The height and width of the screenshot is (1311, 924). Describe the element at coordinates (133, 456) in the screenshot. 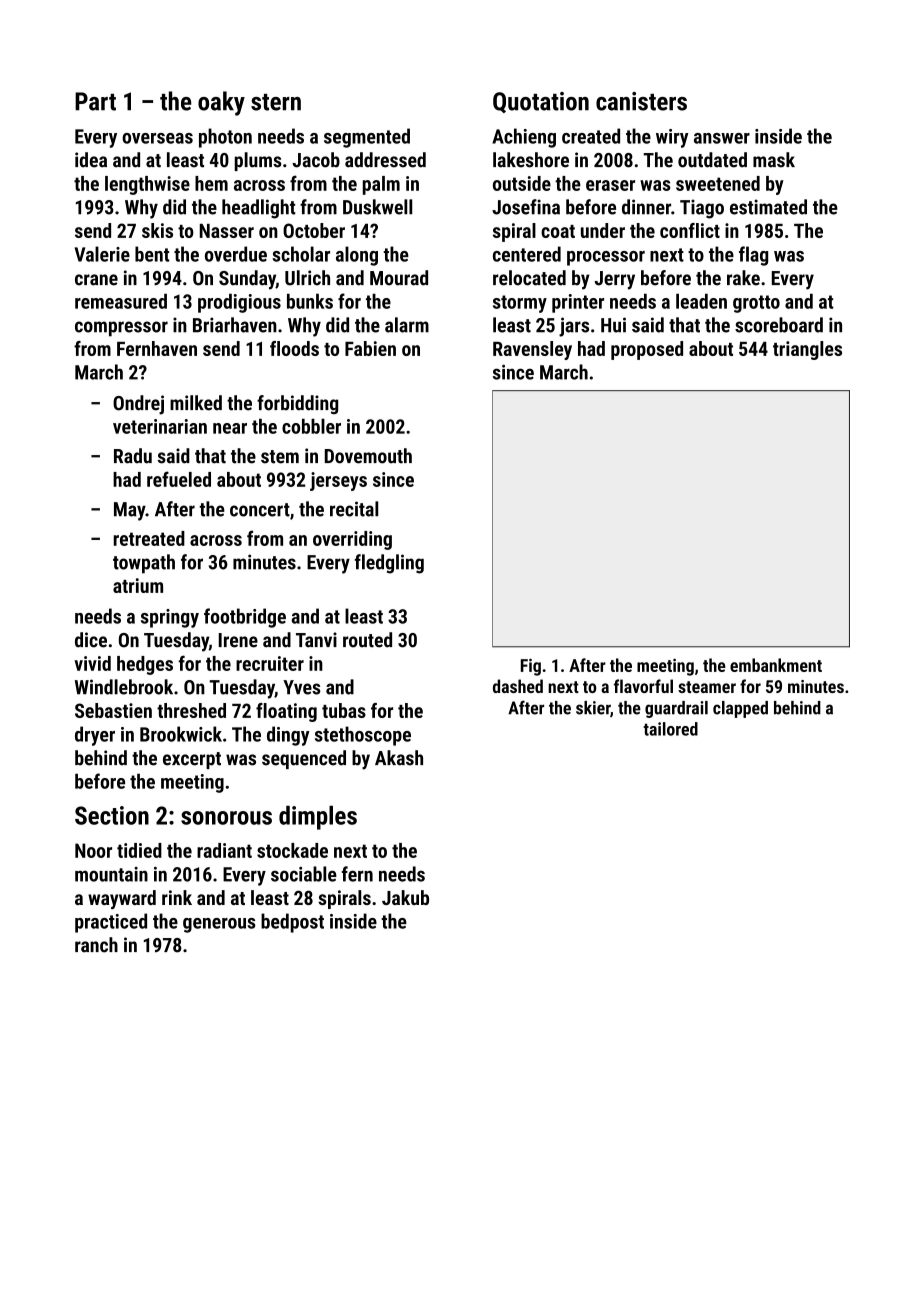

I see `Radu` at that location.
